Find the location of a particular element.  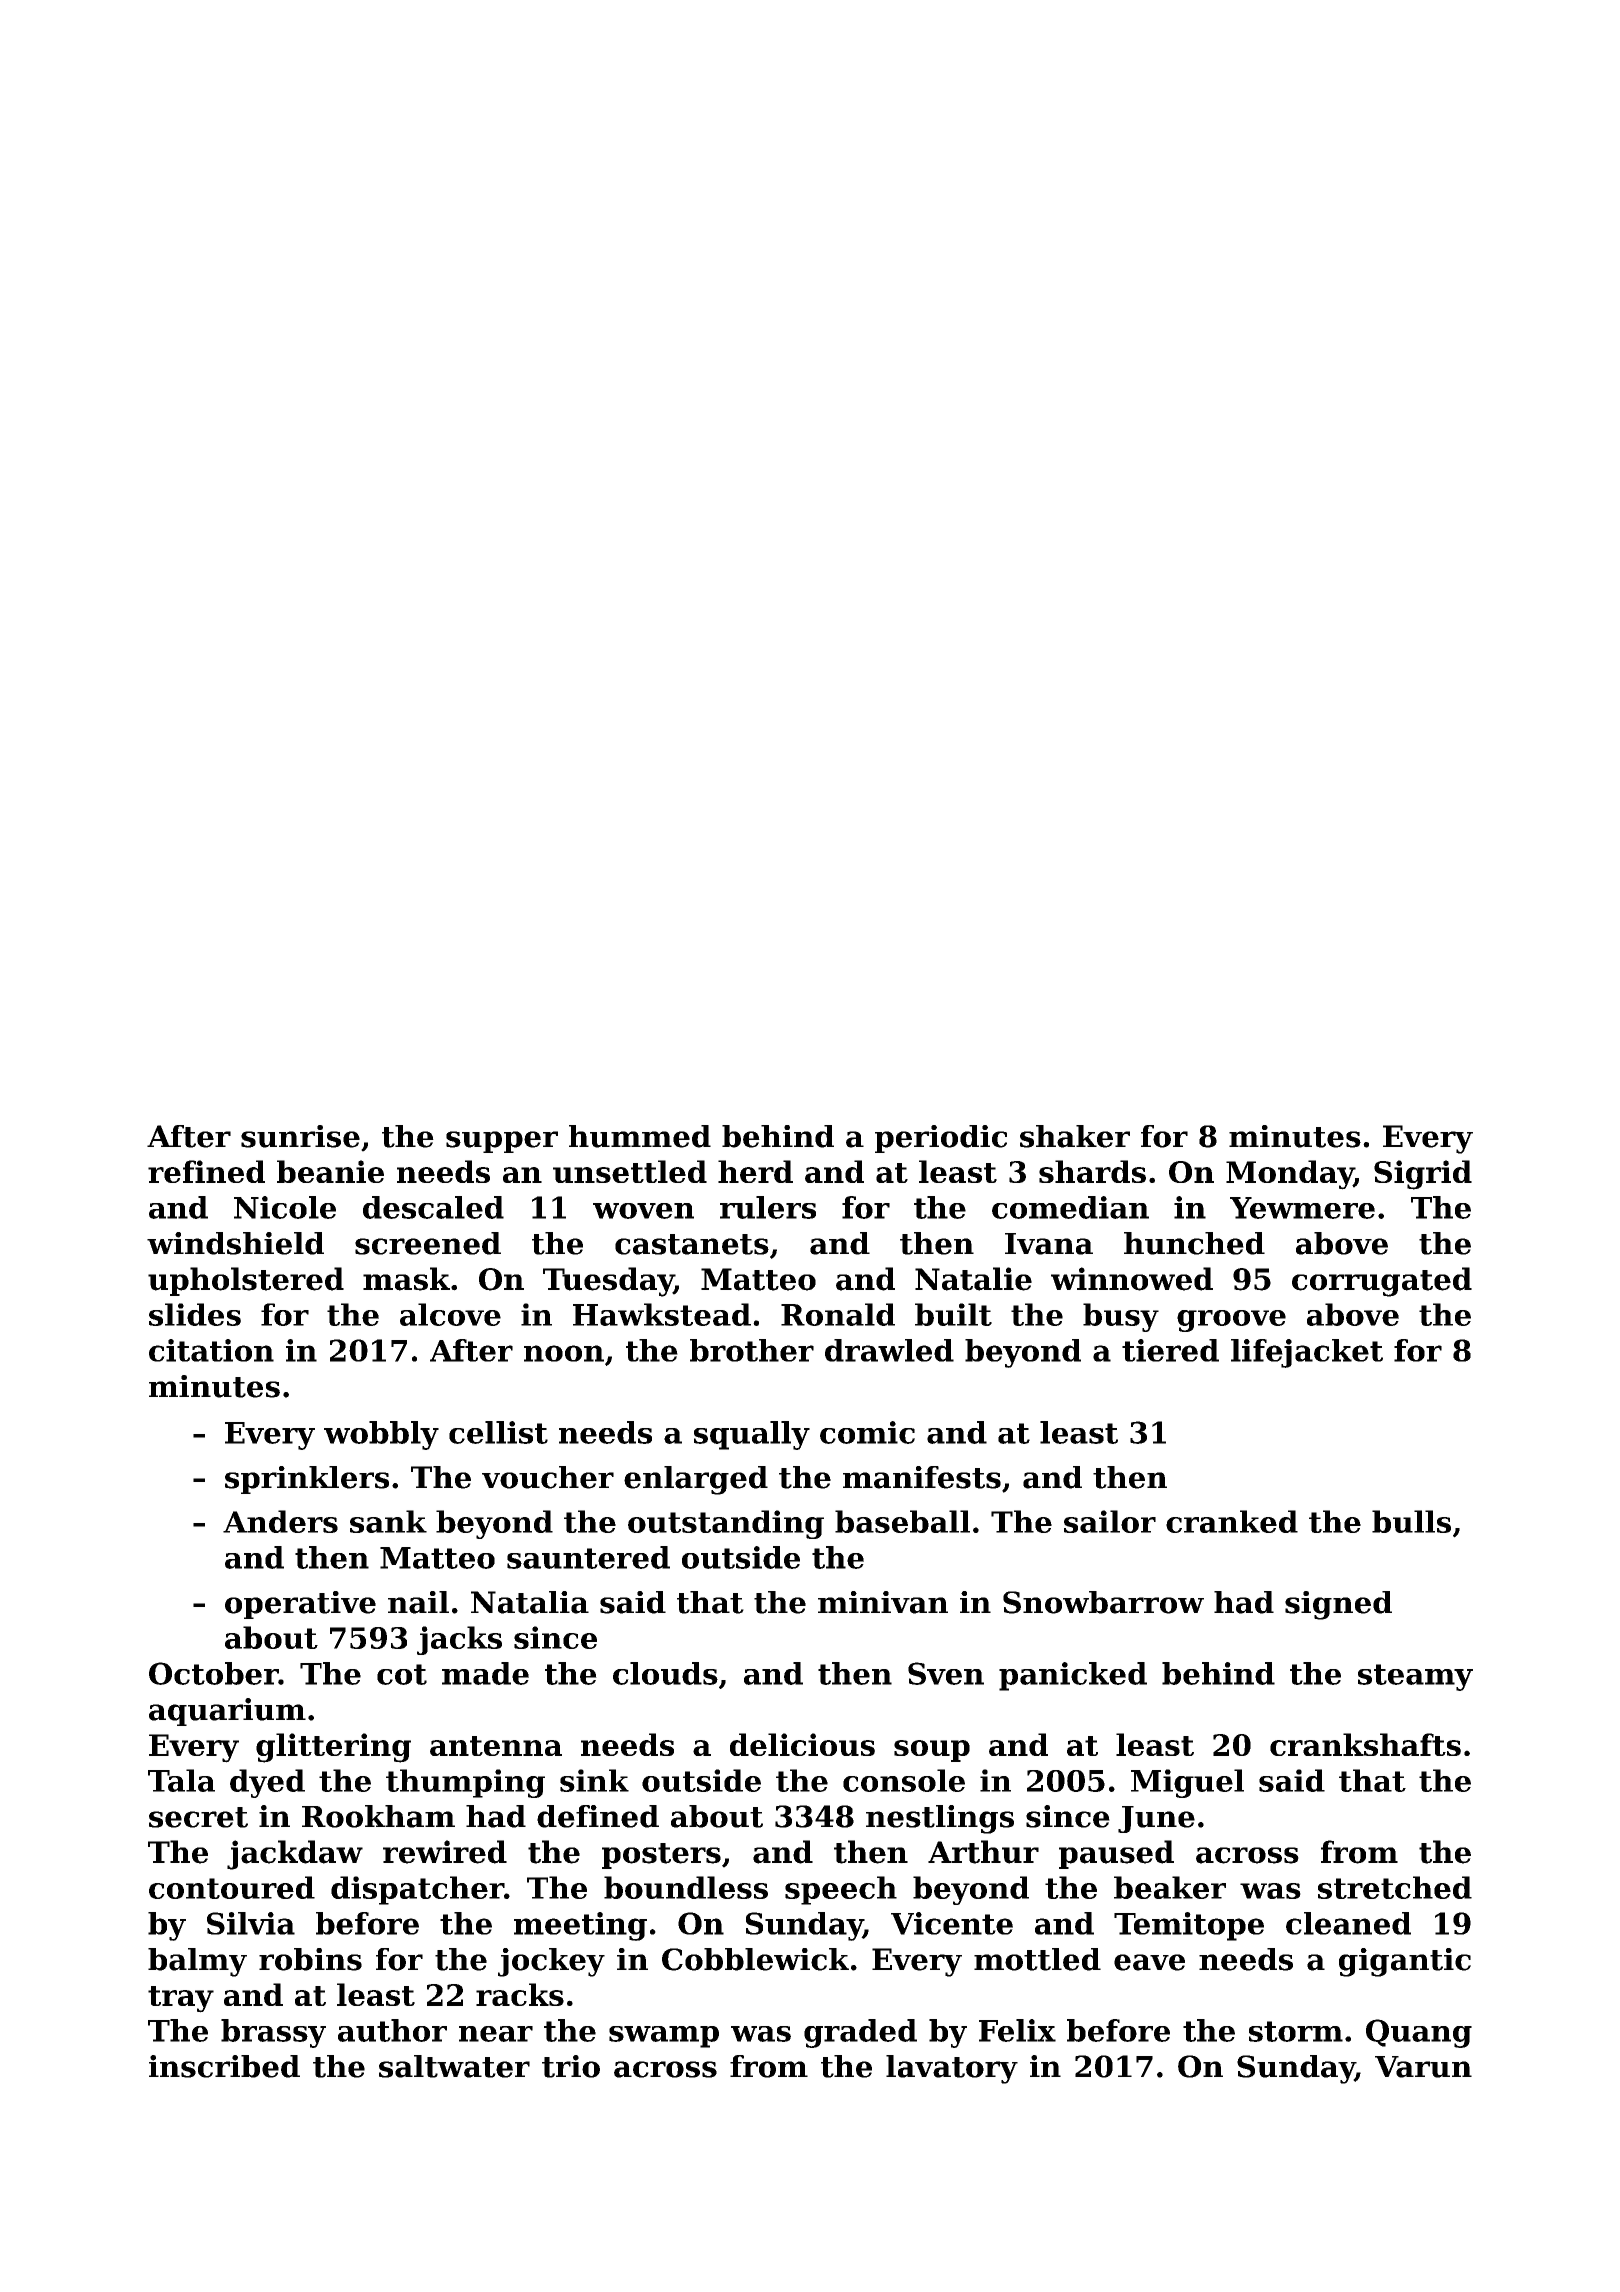

sunrise is located at coordinates (300, 1136).
